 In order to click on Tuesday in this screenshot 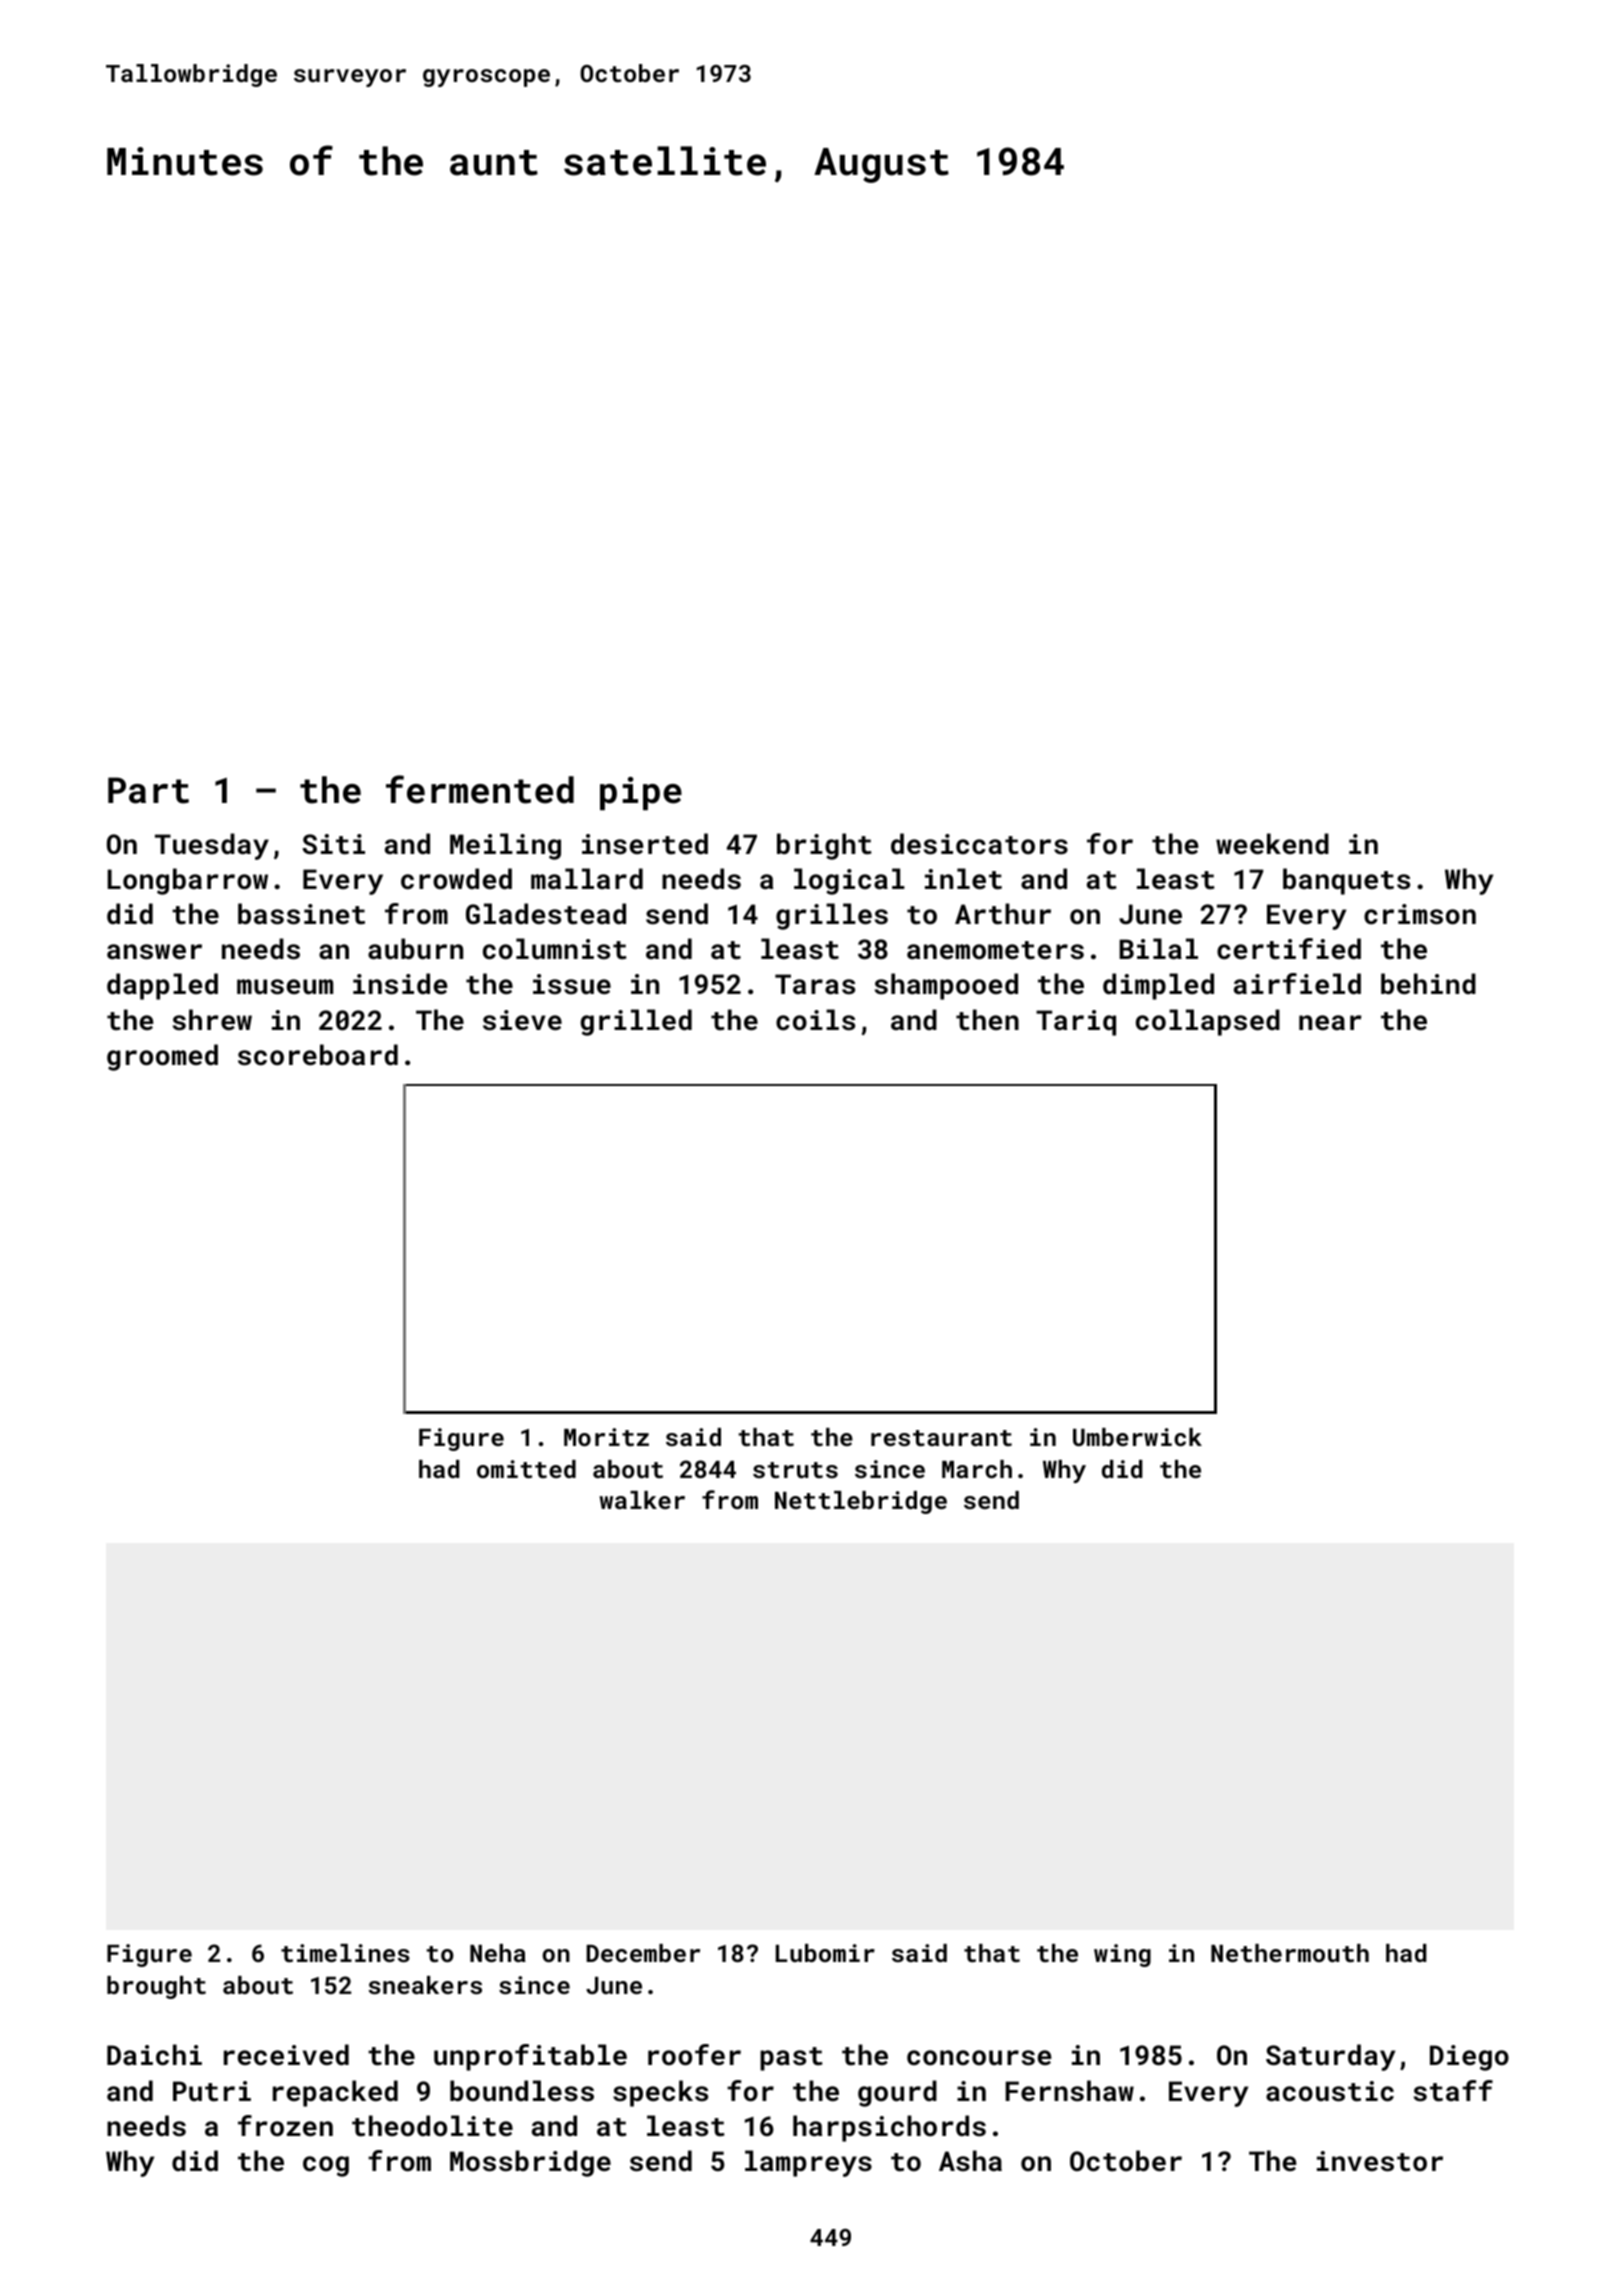, I will do `click(212, 846)`.
